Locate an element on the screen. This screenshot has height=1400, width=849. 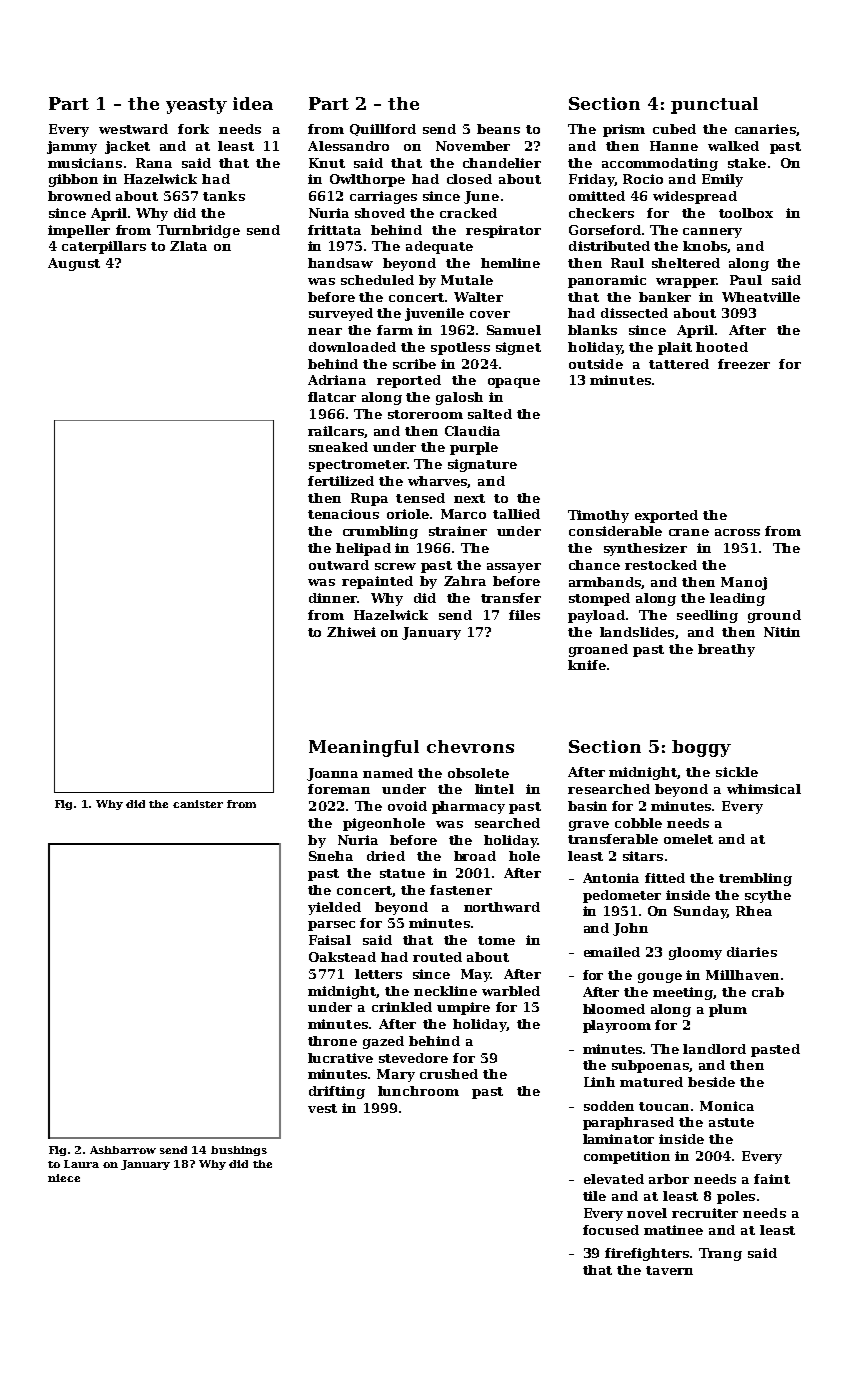
Rana is located at coordinates (154, 163).
